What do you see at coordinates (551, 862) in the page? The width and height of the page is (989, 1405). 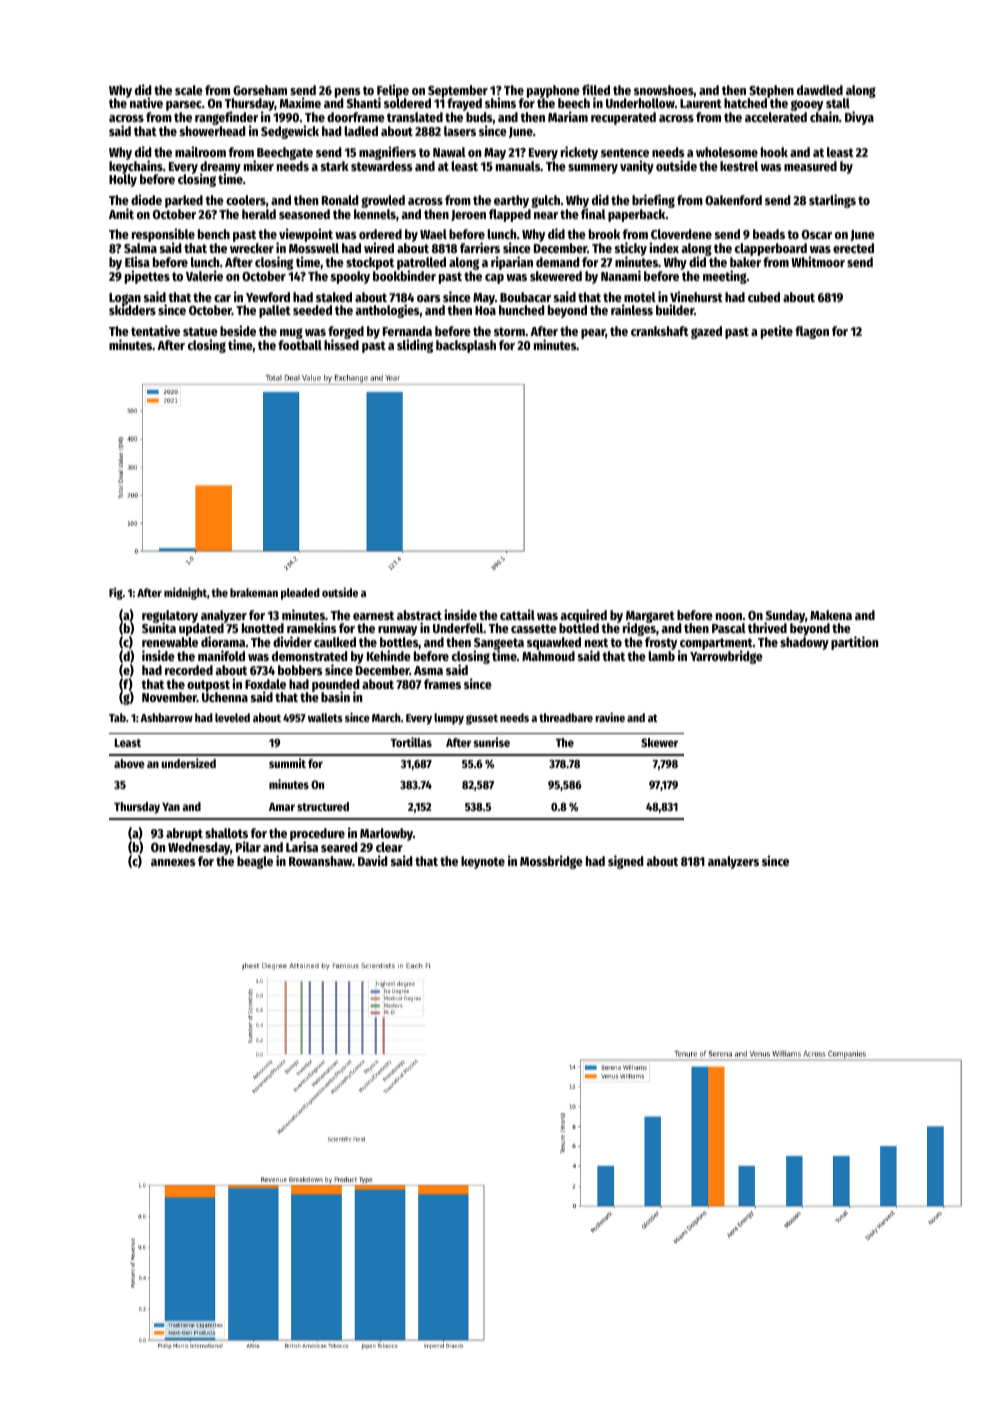 I see `Mossbridge` at bounding box center [551, 862].
